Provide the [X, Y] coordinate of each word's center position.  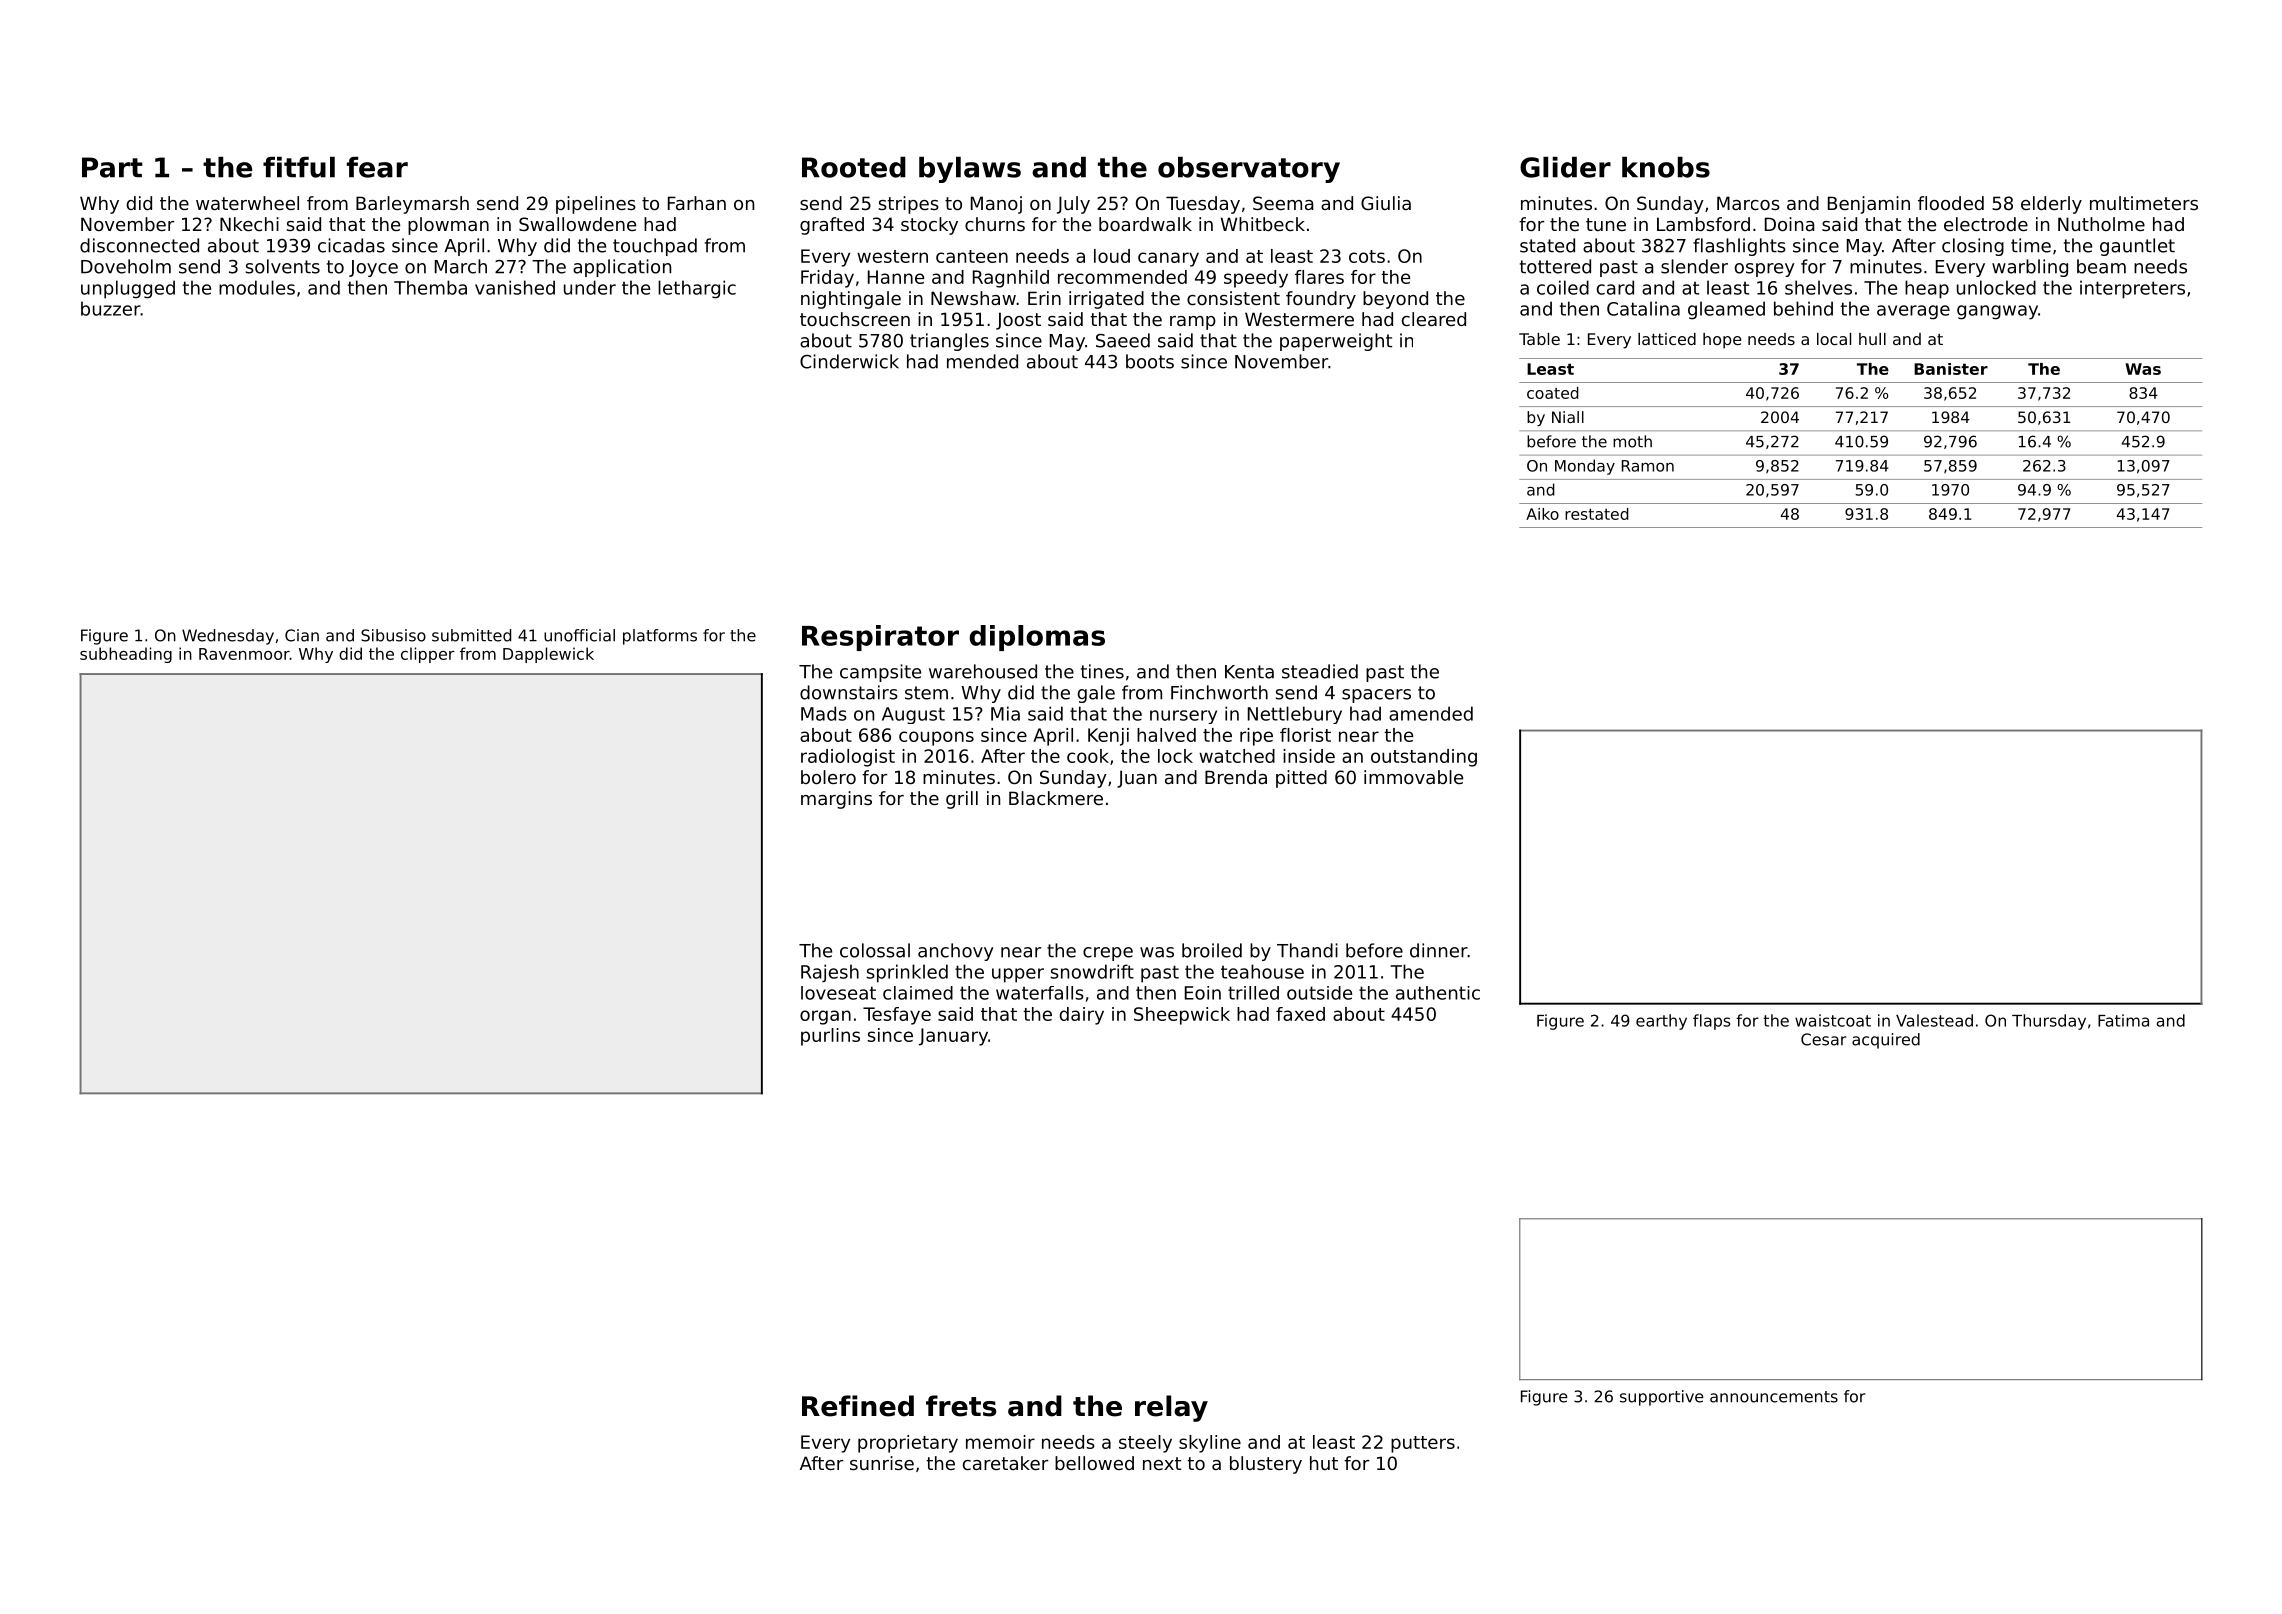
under [590, 287]
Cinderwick [849, 361]
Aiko [1542, 514]
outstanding [1424, 758]
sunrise [882, 1463]
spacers [1376, 696]
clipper [428, 655]
